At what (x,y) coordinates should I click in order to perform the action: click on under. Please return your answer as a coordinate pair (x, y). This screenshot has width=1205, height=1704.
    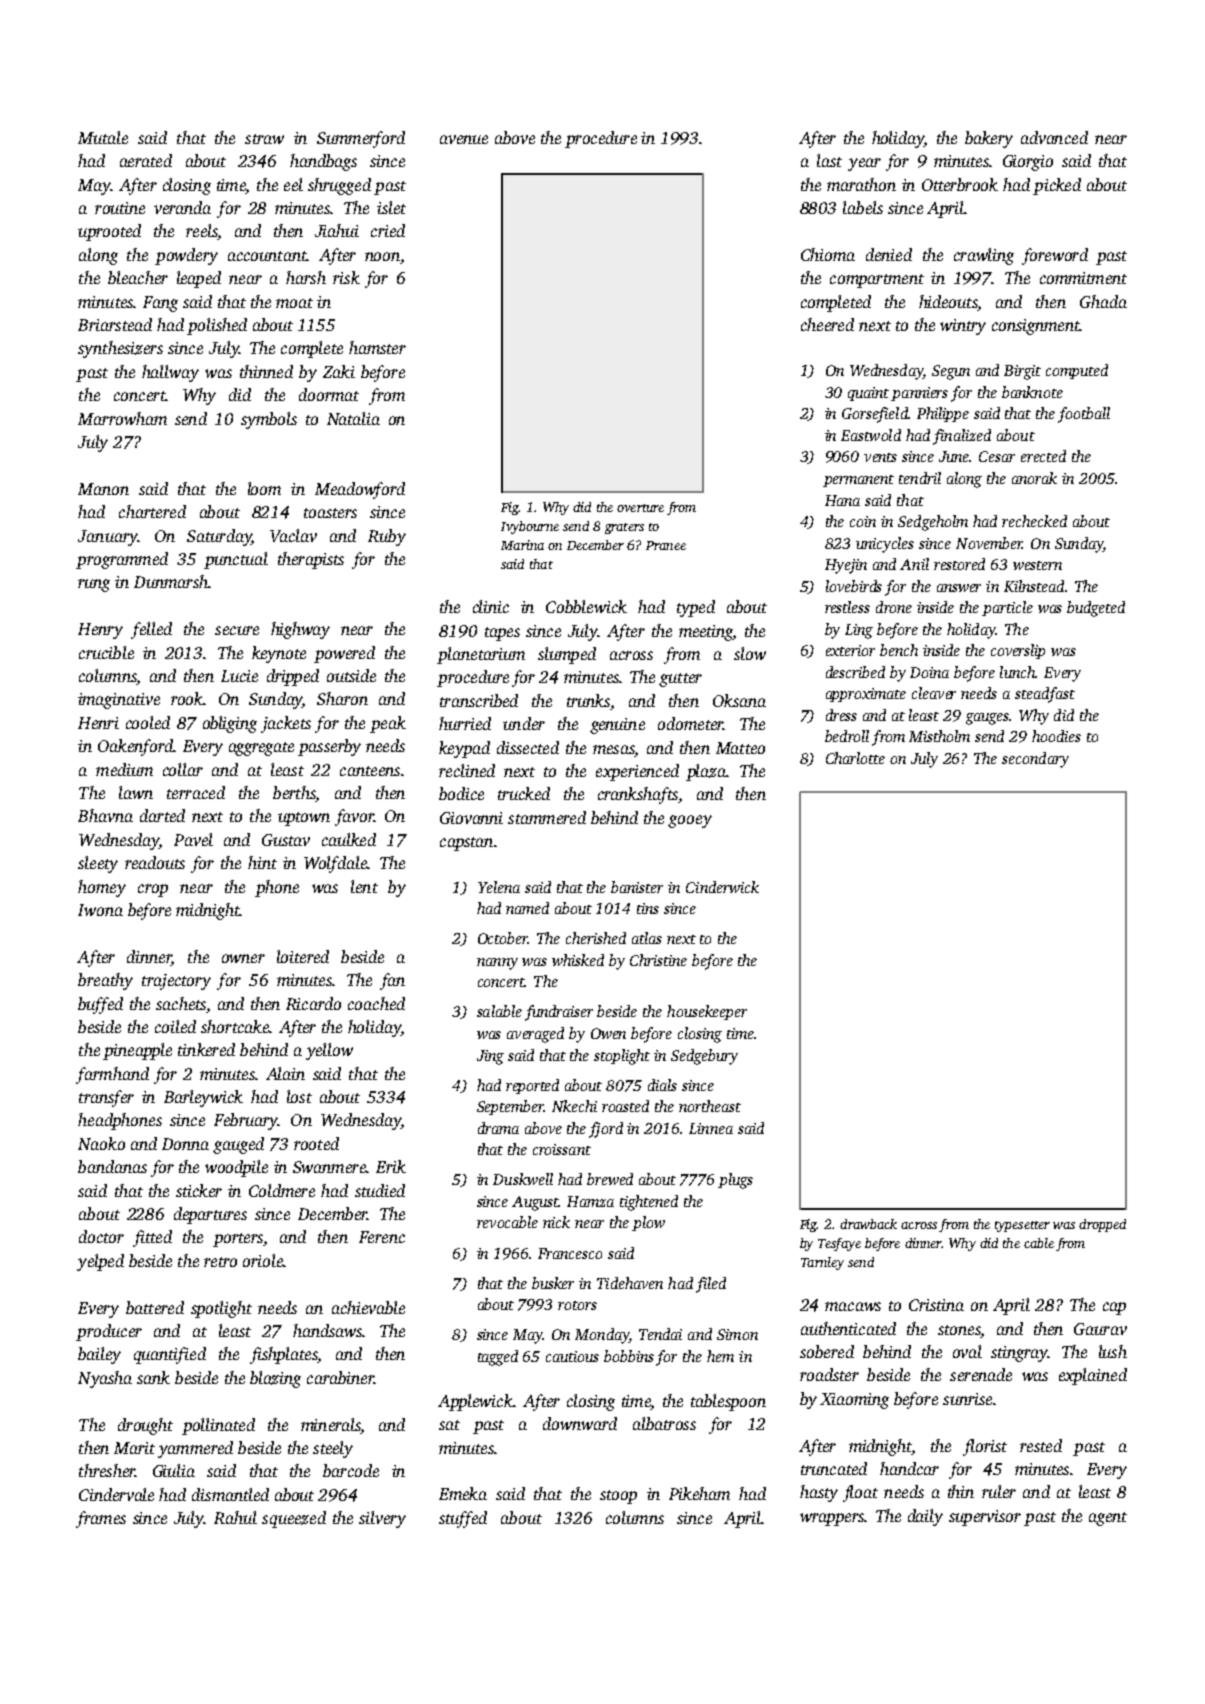
    Looking at the image, I should click on (524, 723).
